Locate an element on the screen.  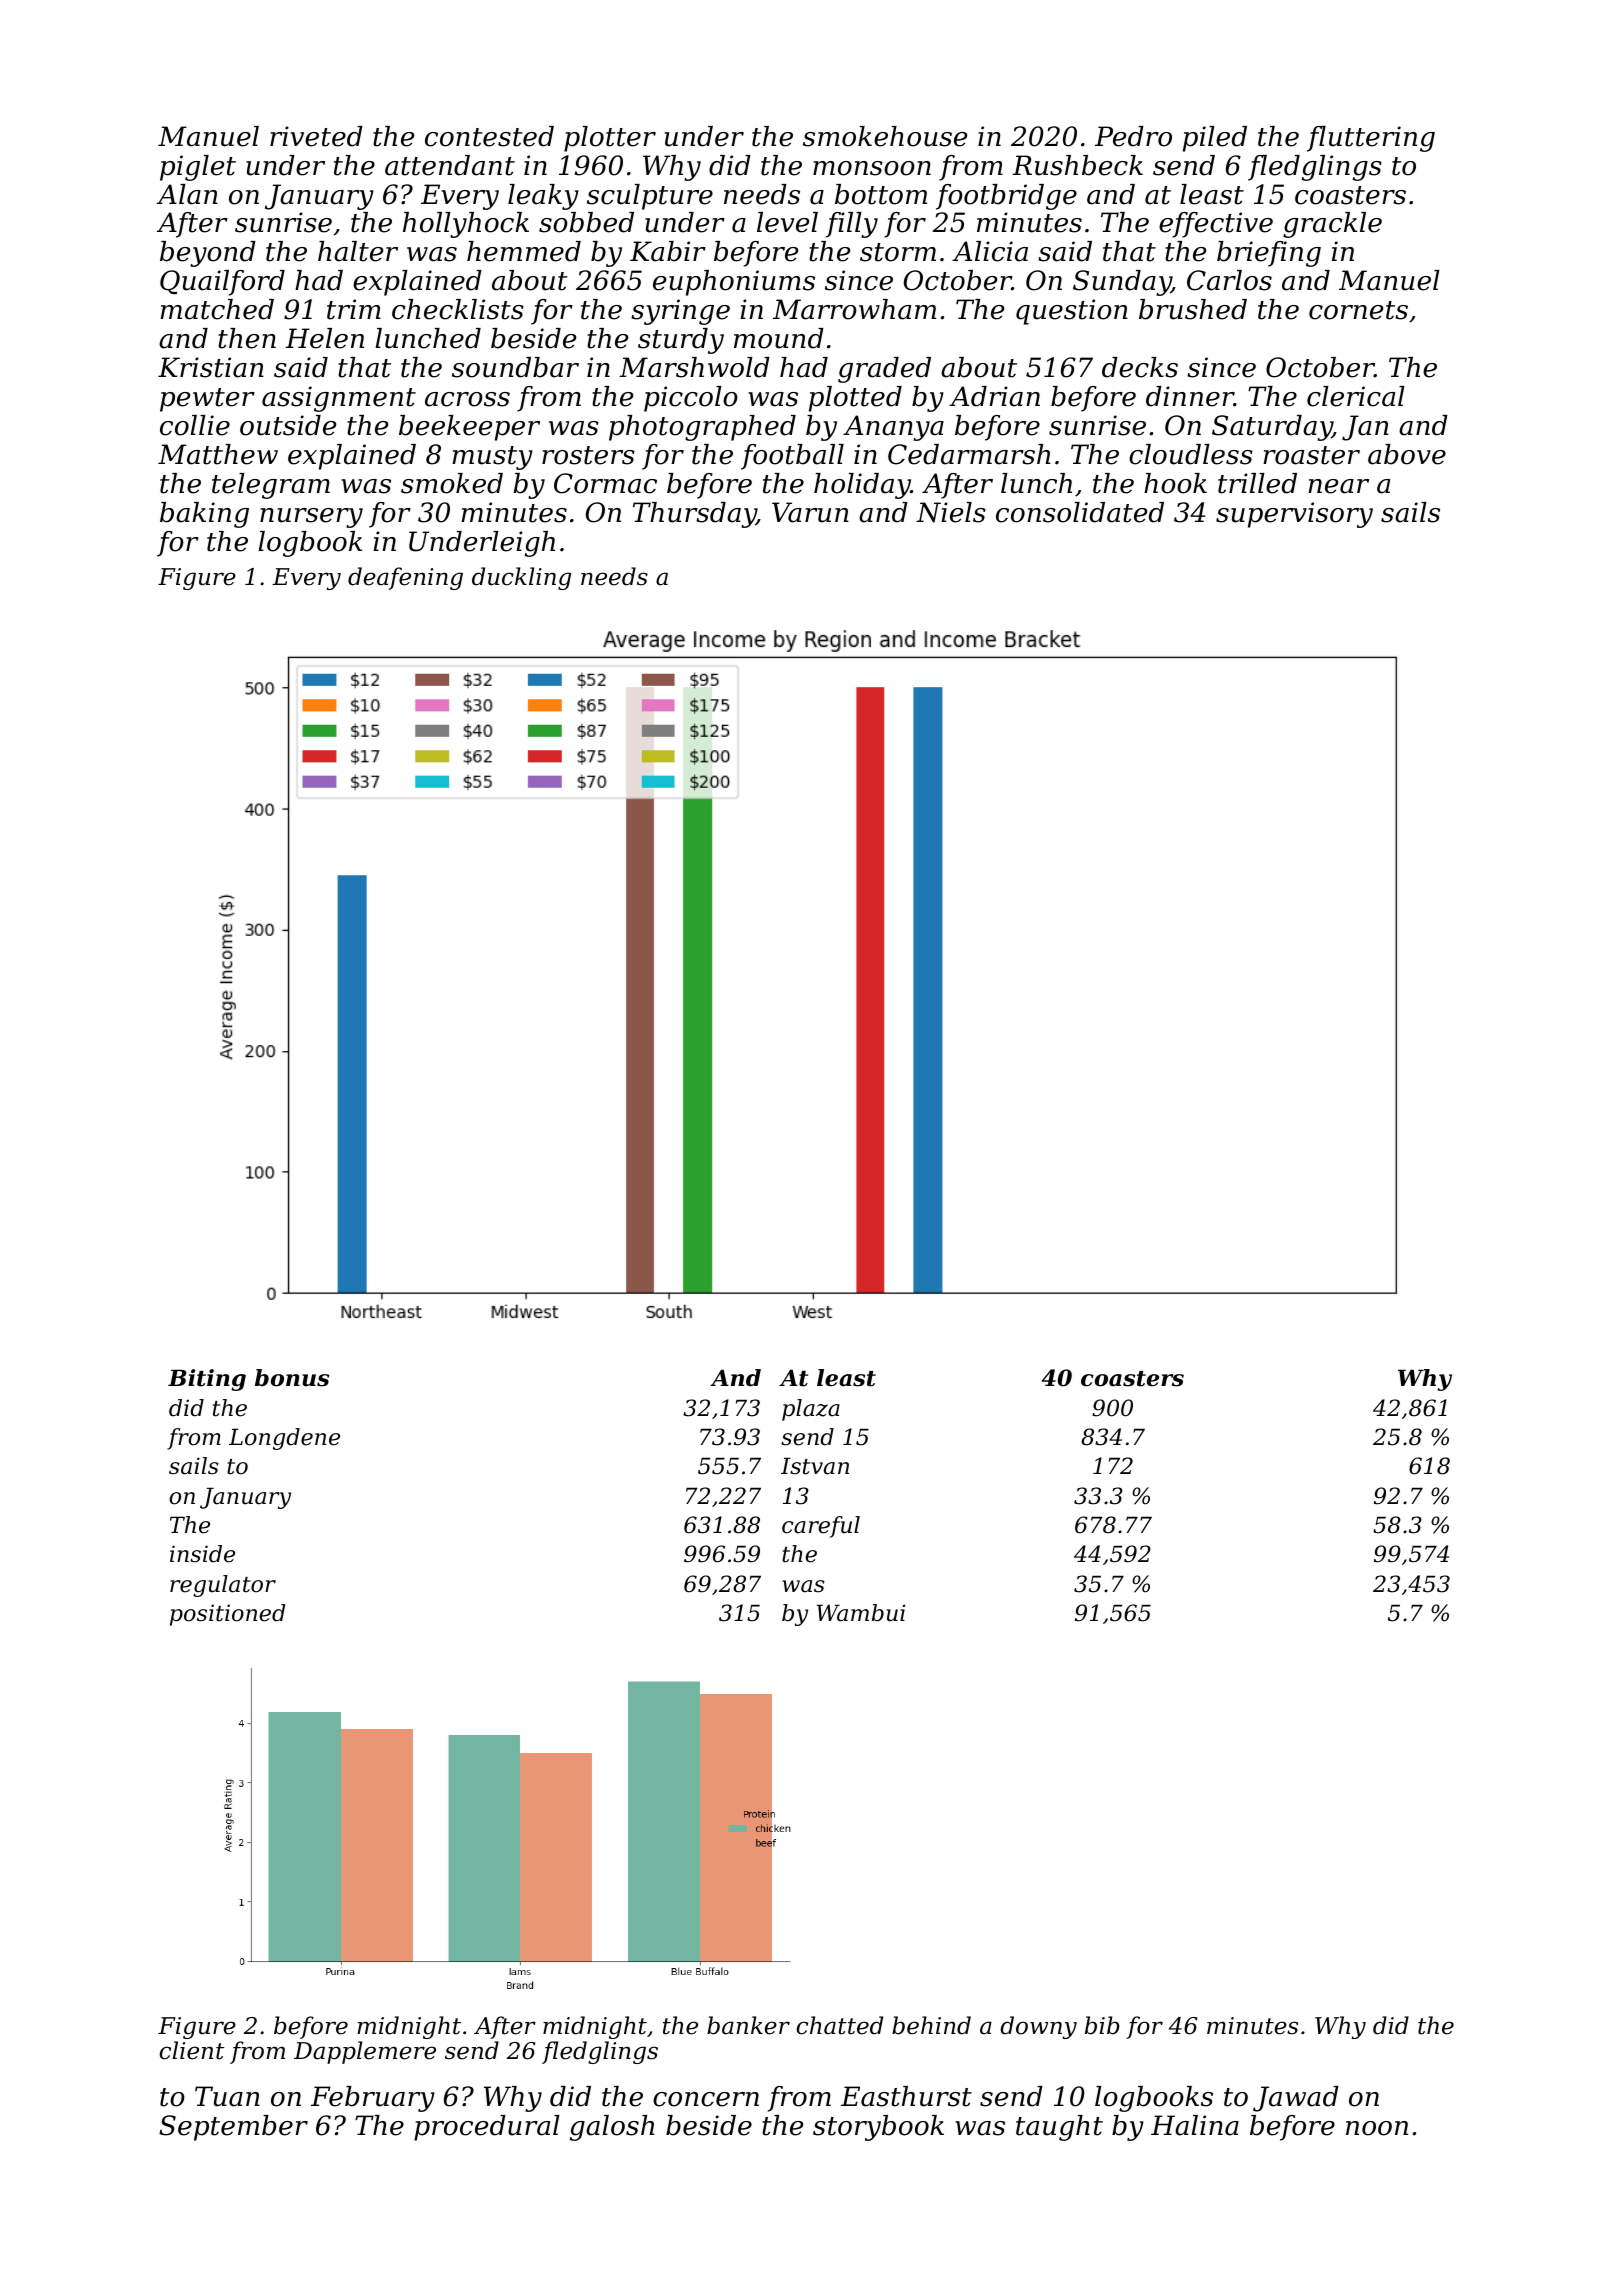
storybook is located at coordinates (878, 2128).
